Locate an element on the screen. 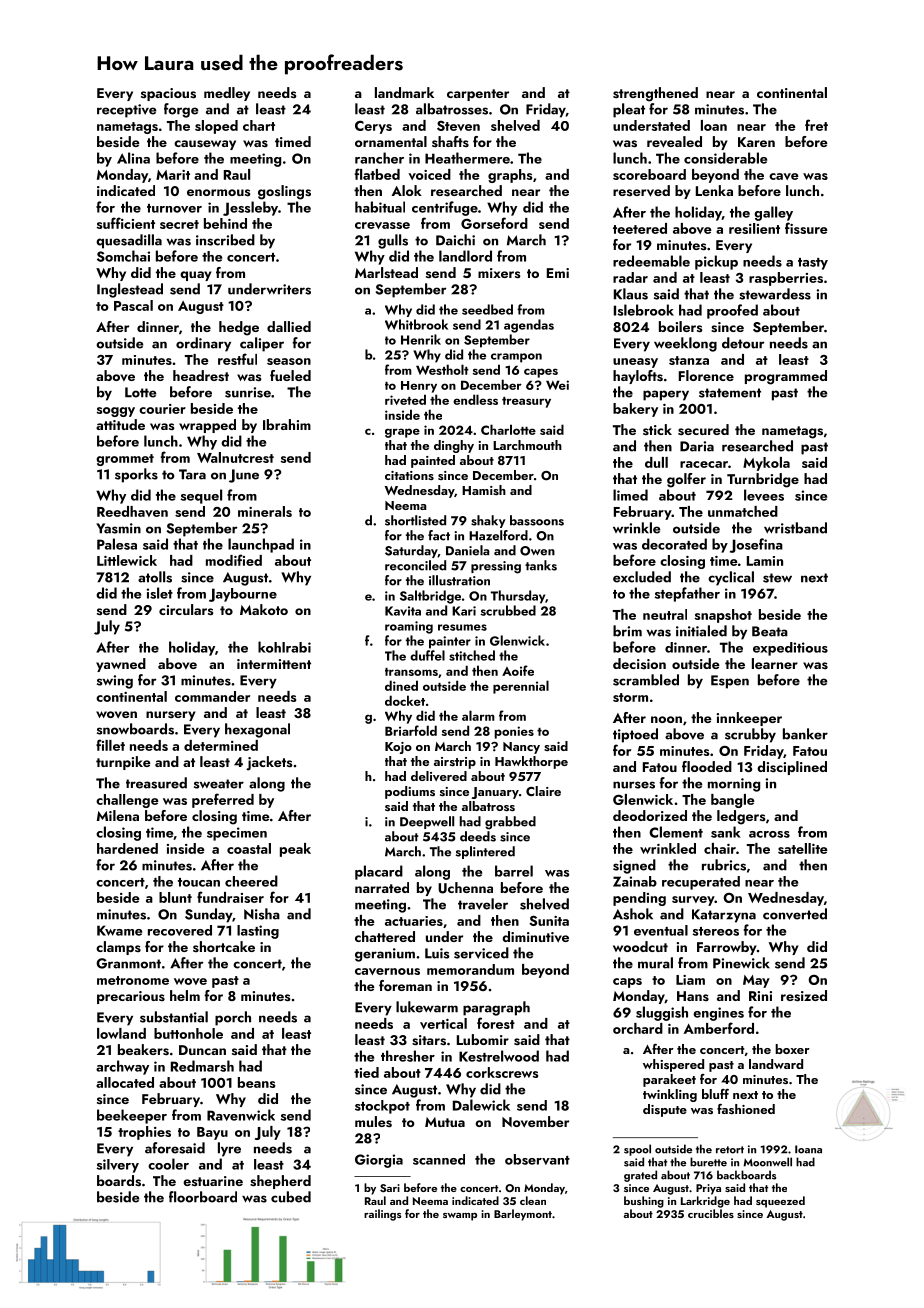  observant is located at coordinates (537, 1159).
